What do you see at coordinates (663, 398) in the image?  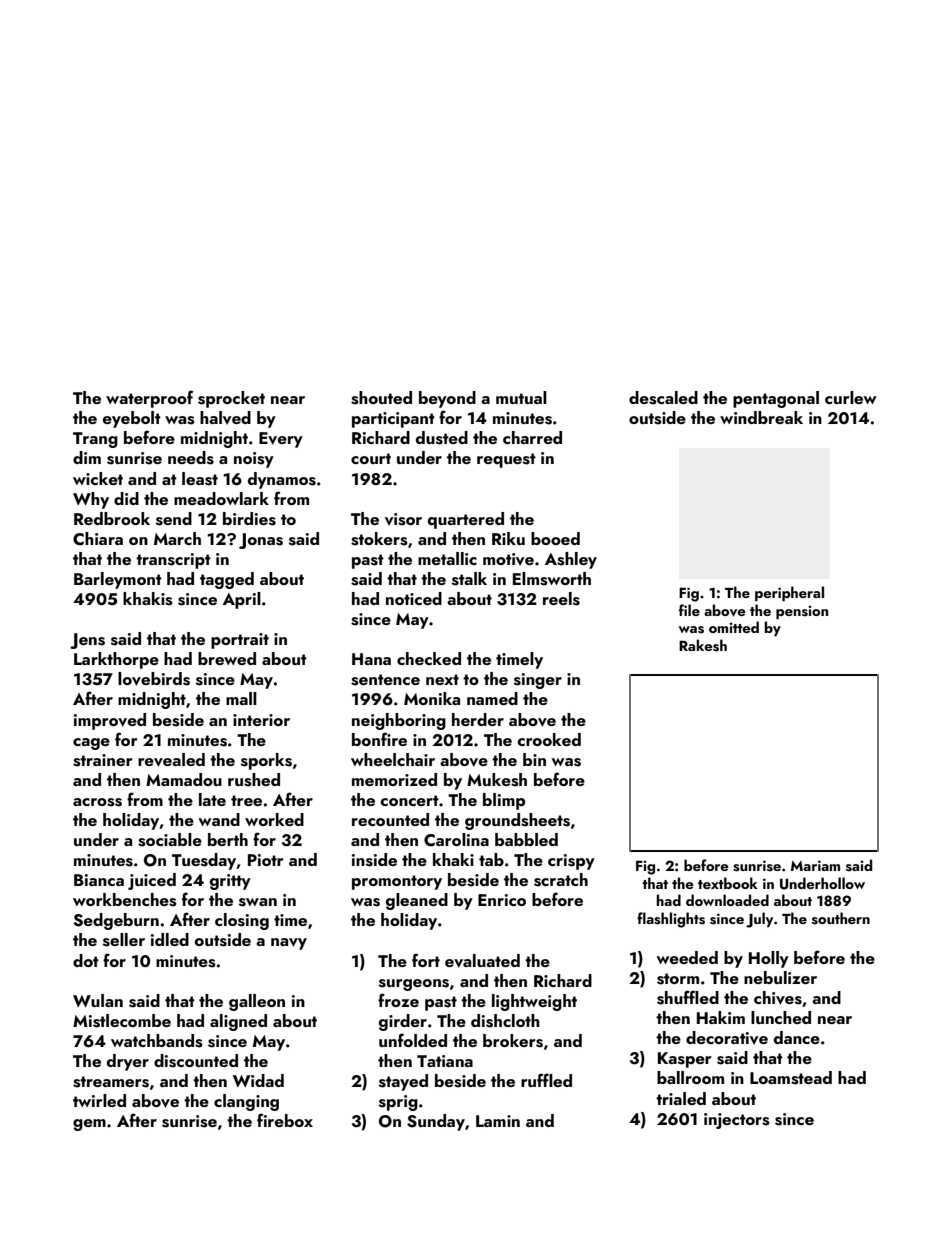 I see `descaled` at bounding box center [663, 398].
